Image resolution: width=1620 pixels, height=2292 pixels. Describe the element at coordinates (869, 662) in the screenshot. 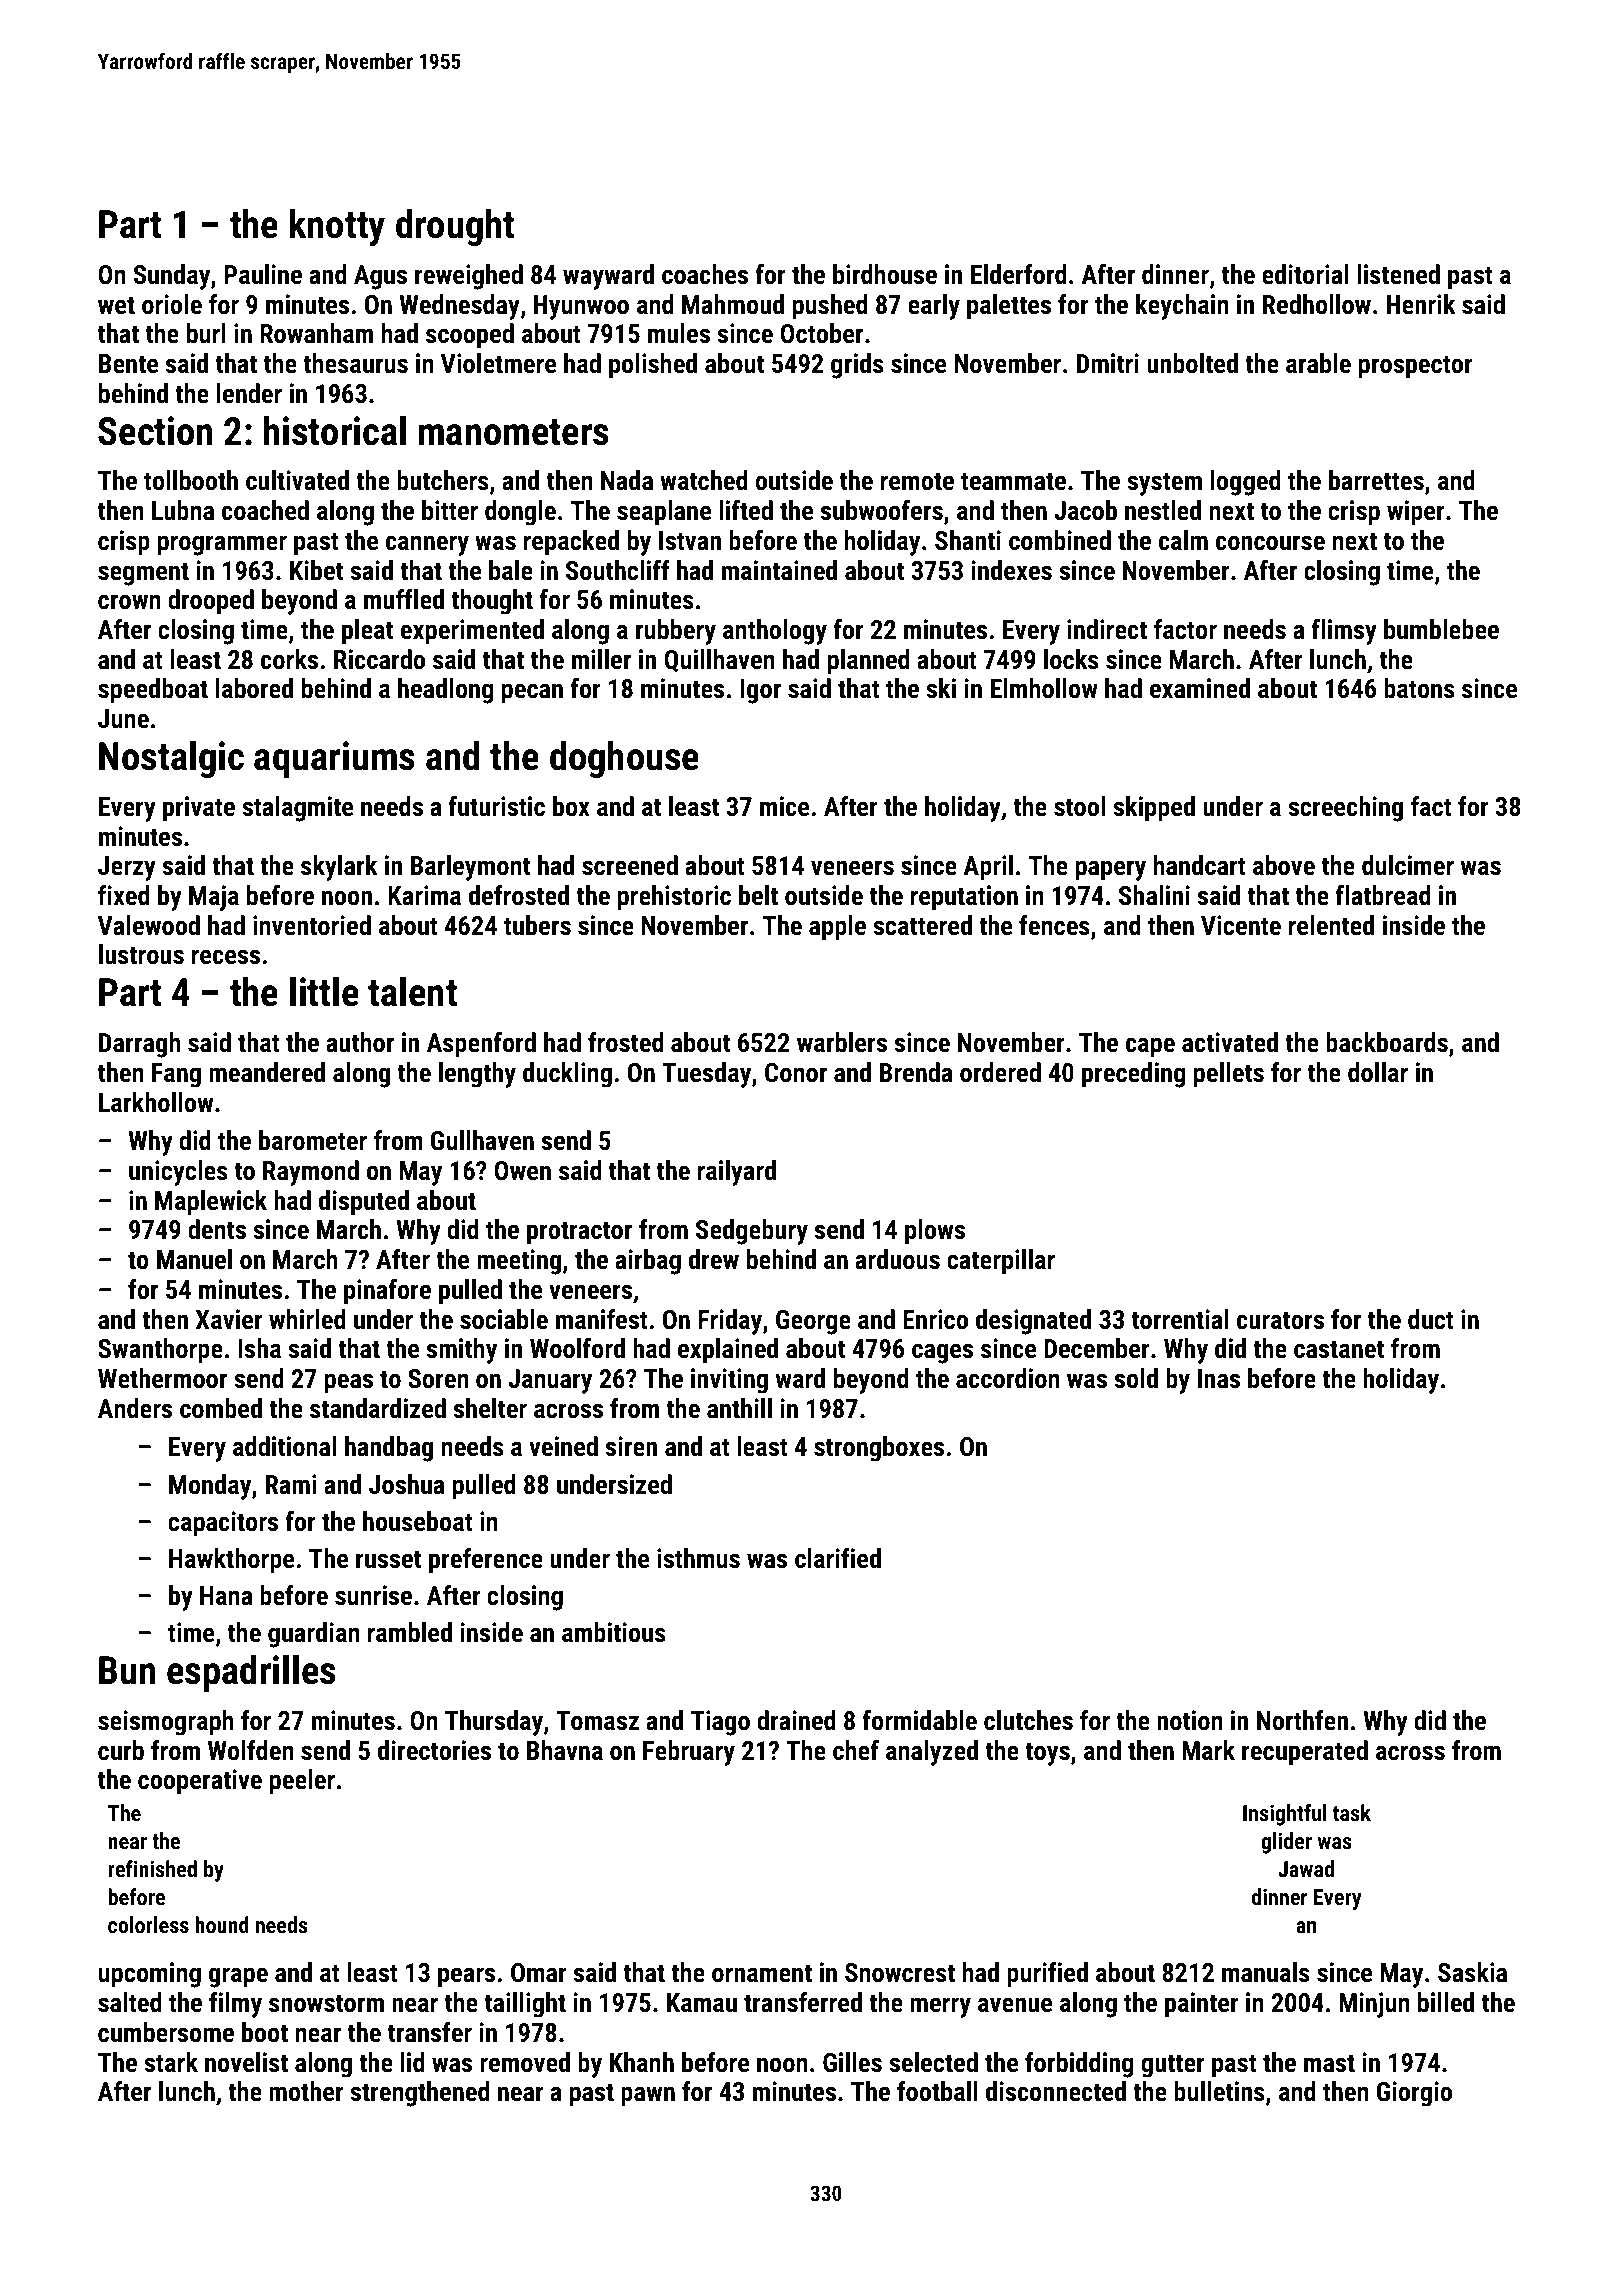

I see `planned` at that location.
